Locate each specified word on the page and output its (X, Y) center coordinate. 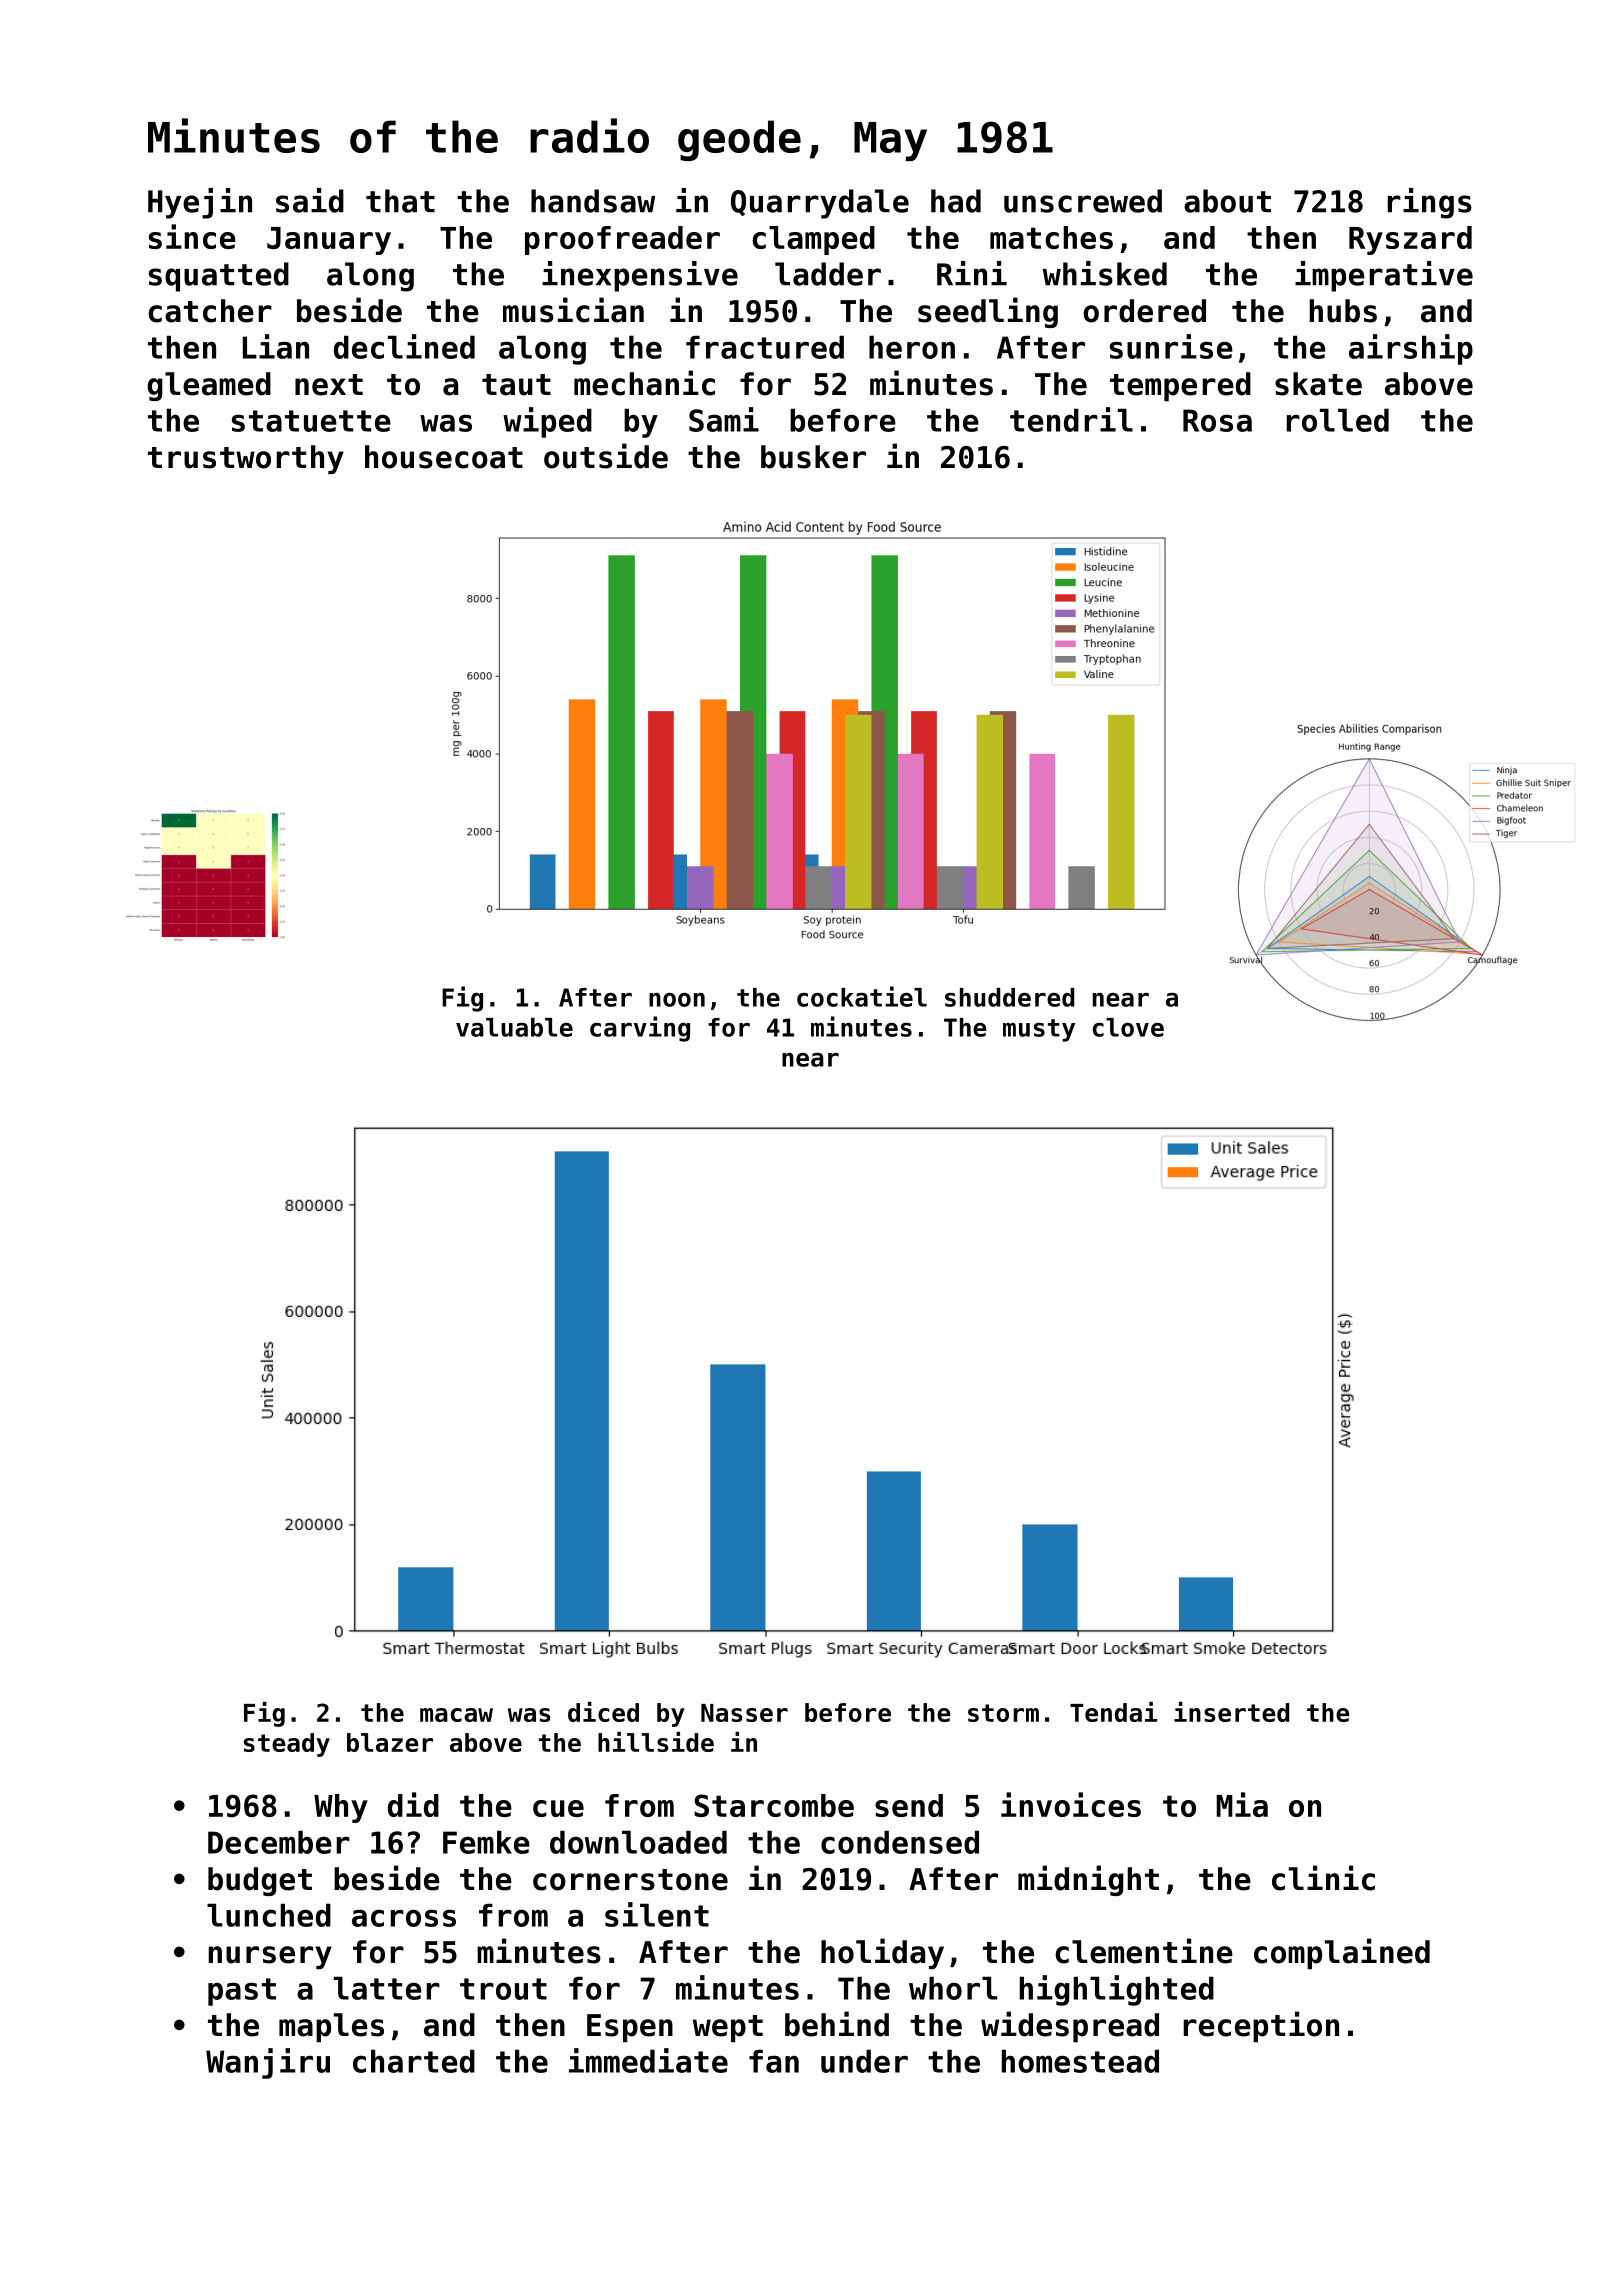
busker (813, 457)
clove (1128, 1027)
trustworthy (246, 459)
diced (603, 1712)
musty (1039, 1030)
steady (287, 1745)
